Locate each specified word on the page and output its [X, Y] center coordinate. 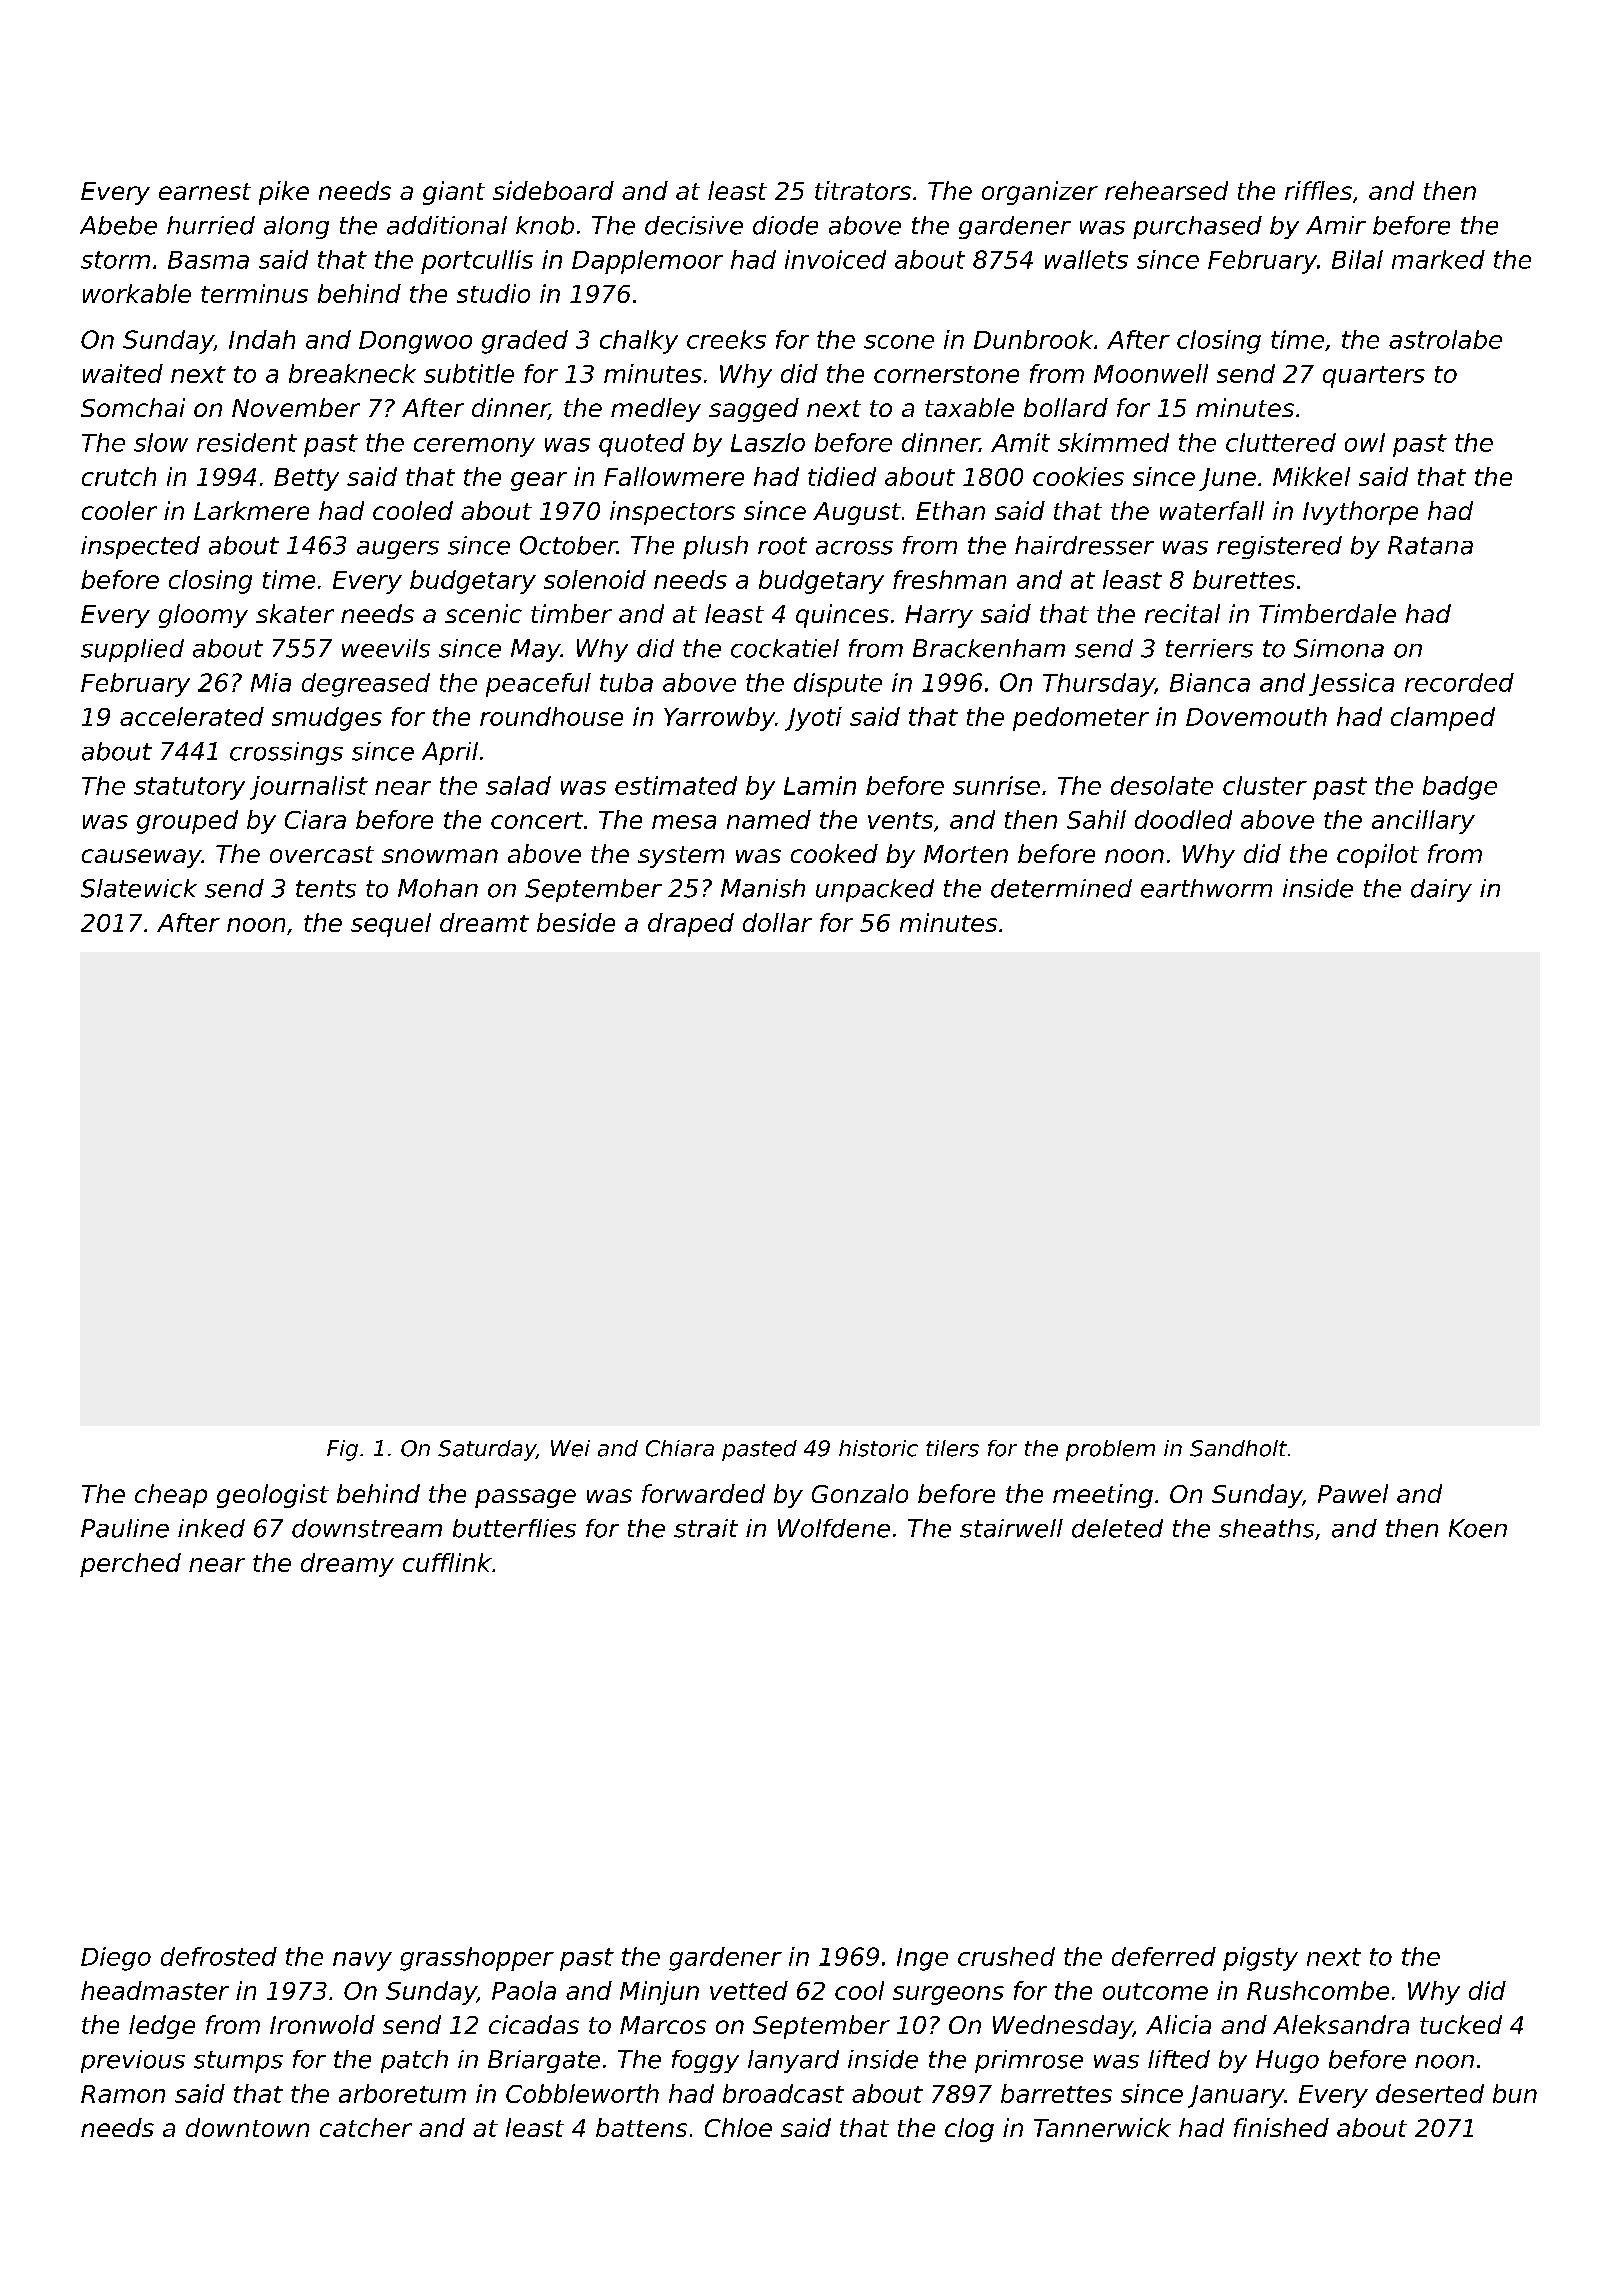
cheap [171, 1496]
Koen [1478, 1528]
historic [878, 1448]
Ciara [315, 819]
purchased [1197, 227]
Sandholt [1238, 1448]
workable [137, 293]
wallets [1086, 259]
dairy [1441, 890]
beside [576, 922]
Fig [342, 1450]
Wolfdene [834, 1528]
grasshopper [477, 1959]
